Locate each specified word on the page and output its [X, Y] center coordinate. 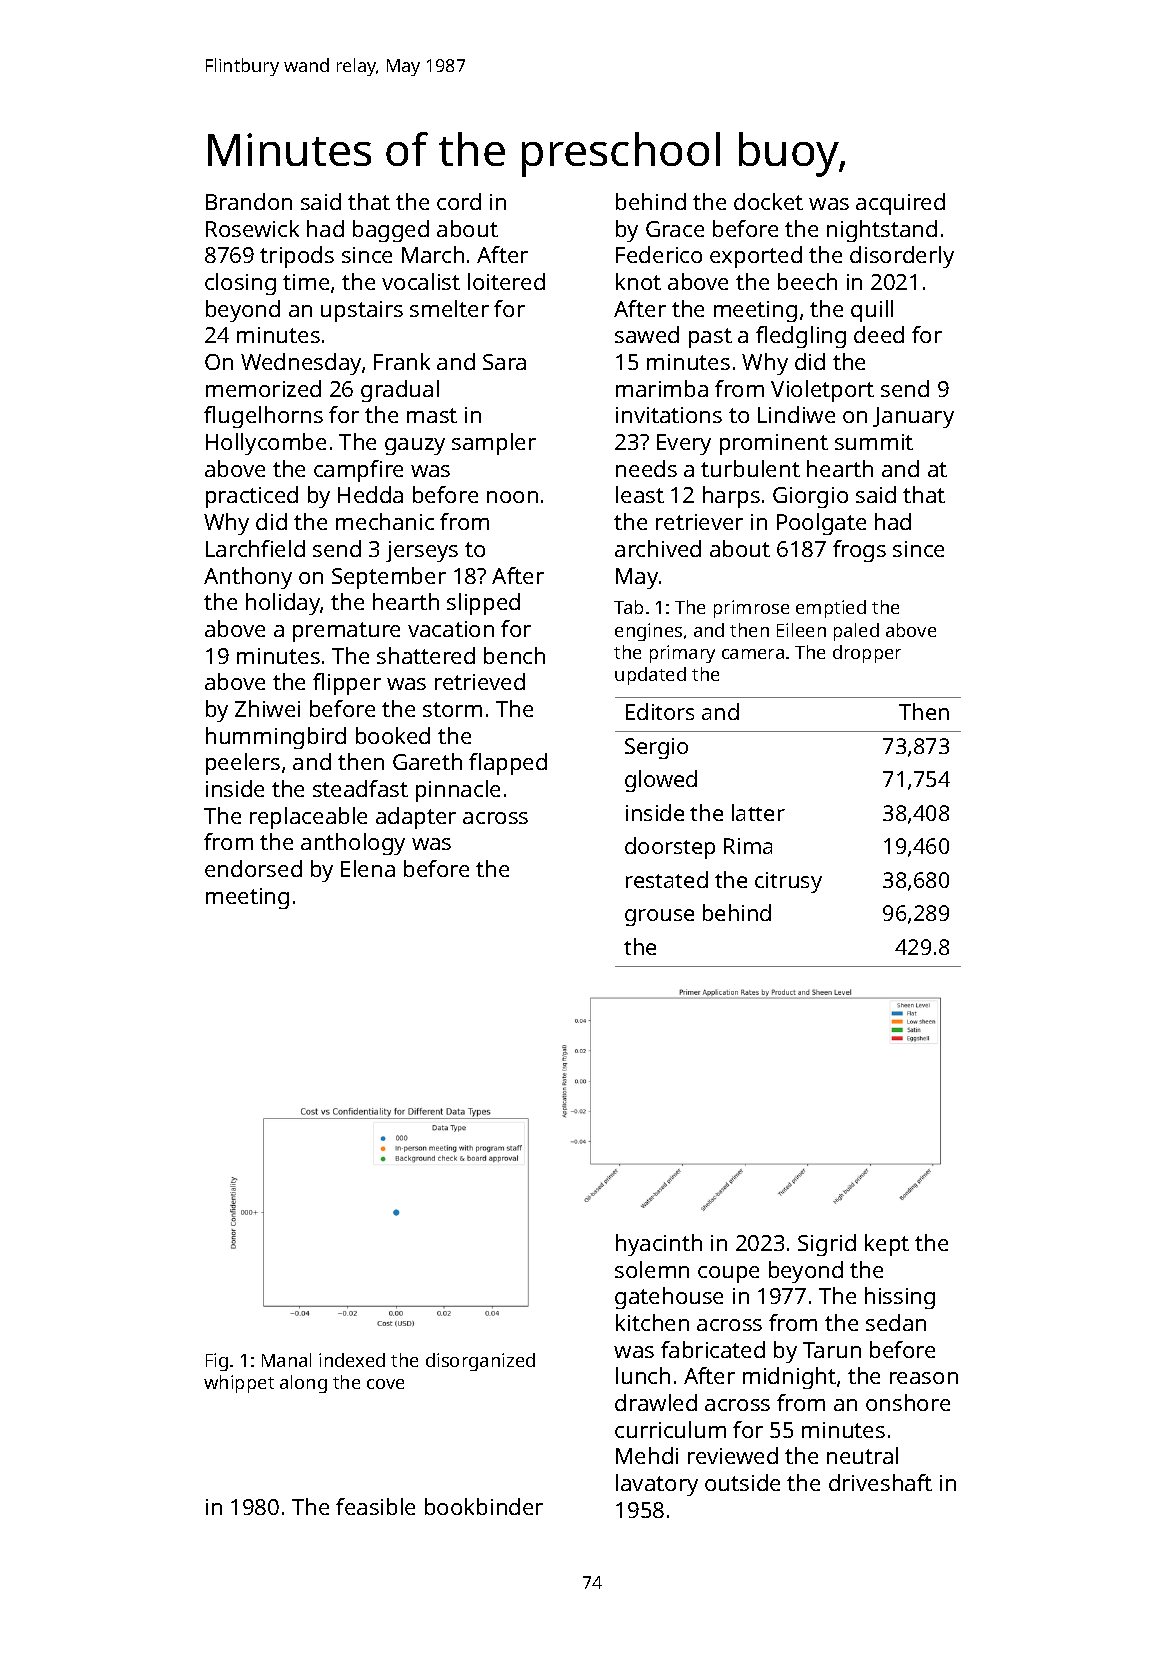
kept [887, 1245]
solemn [652, 1269]
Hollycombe [266, 444]
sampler [494, 444]
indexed [352, 1360]
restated [667, 879]
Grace [675, 229]
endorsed [253, 868]
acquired [900, 204]
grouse [659, 917]
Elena [368, 868]
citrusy [788, 882]
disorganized [480, 1362]
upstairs [362, 311]
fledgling [801, 337]
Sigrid [827, 1245]
